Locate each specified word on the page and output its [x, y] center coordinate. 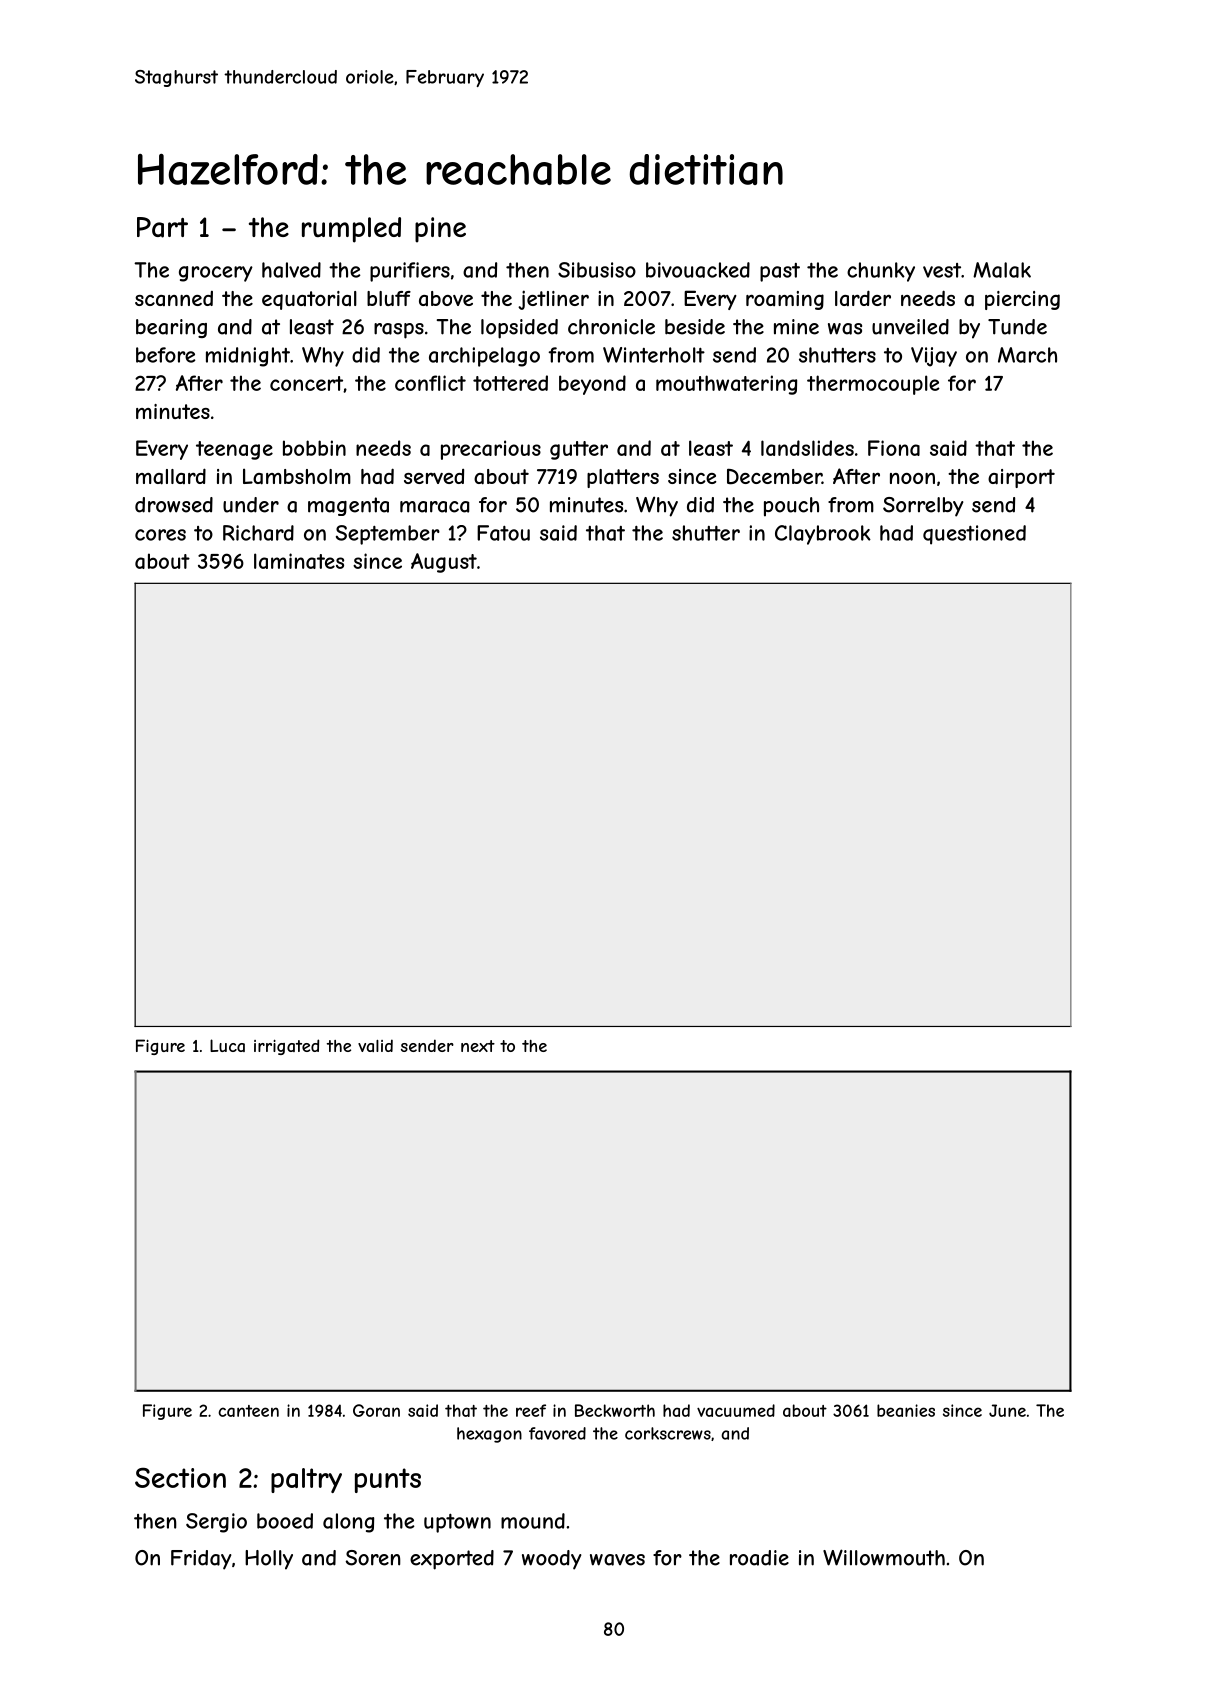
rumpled [351, 230]
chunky [881, 272]
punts [388, 1480]
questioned [974, 535]
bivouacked [698, 270]
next [478, 1046]
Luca [227, 1045]
